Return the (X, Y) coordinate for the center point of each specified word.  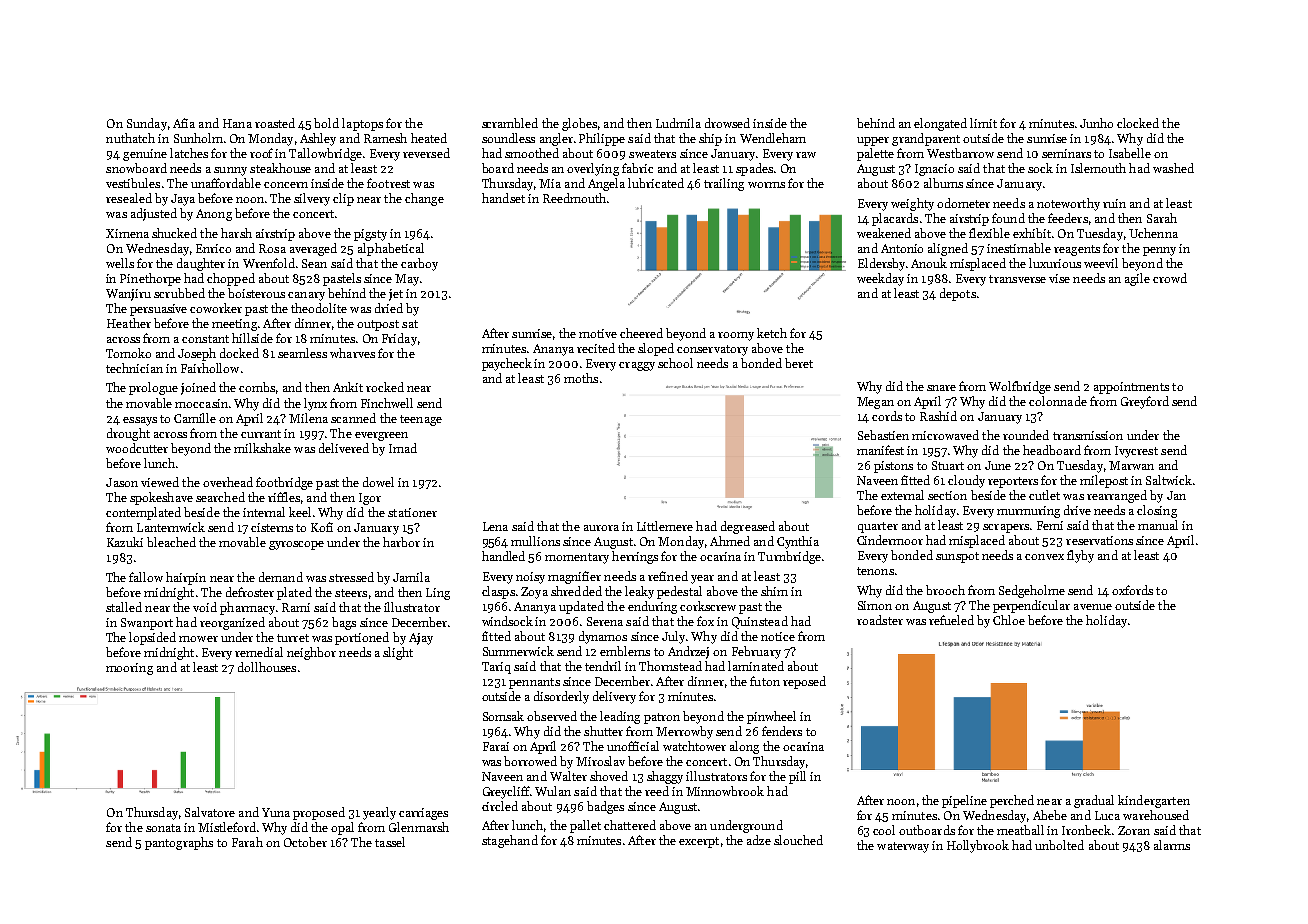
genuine (145, 155)
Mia (550, 183)
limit (983, 123)
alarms (1172, 845)
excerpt (699, 842)
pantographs (179, 843)
